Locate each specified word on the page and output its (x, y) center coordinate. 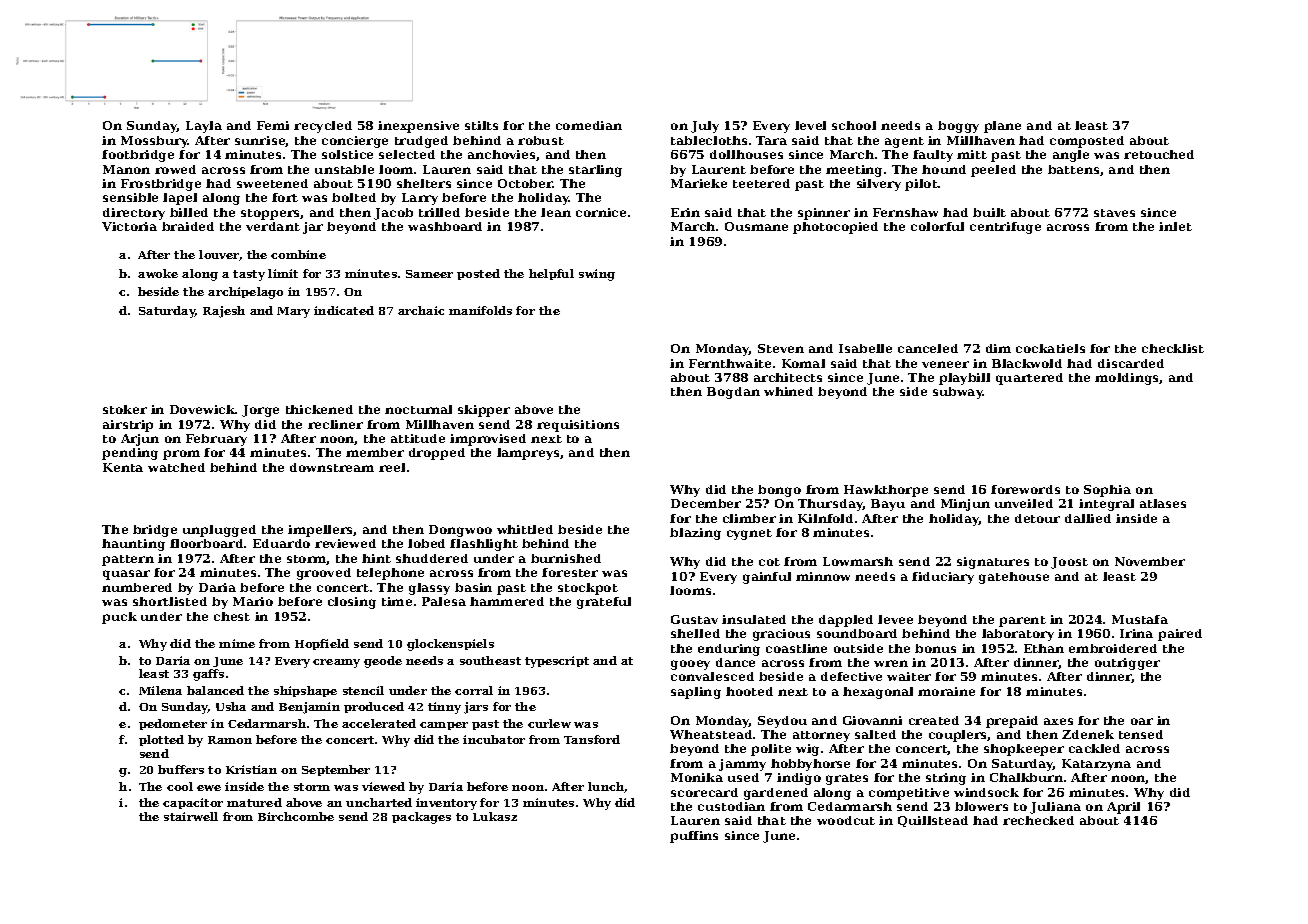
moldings (1127, 379)
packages (421, 818)
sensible (130, 197)
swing (597, 275)
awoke (158, 273)
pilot (921, 185)
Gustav (694, 619)
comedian (589, 125)
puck (119, 618)
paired (1180, 635)
